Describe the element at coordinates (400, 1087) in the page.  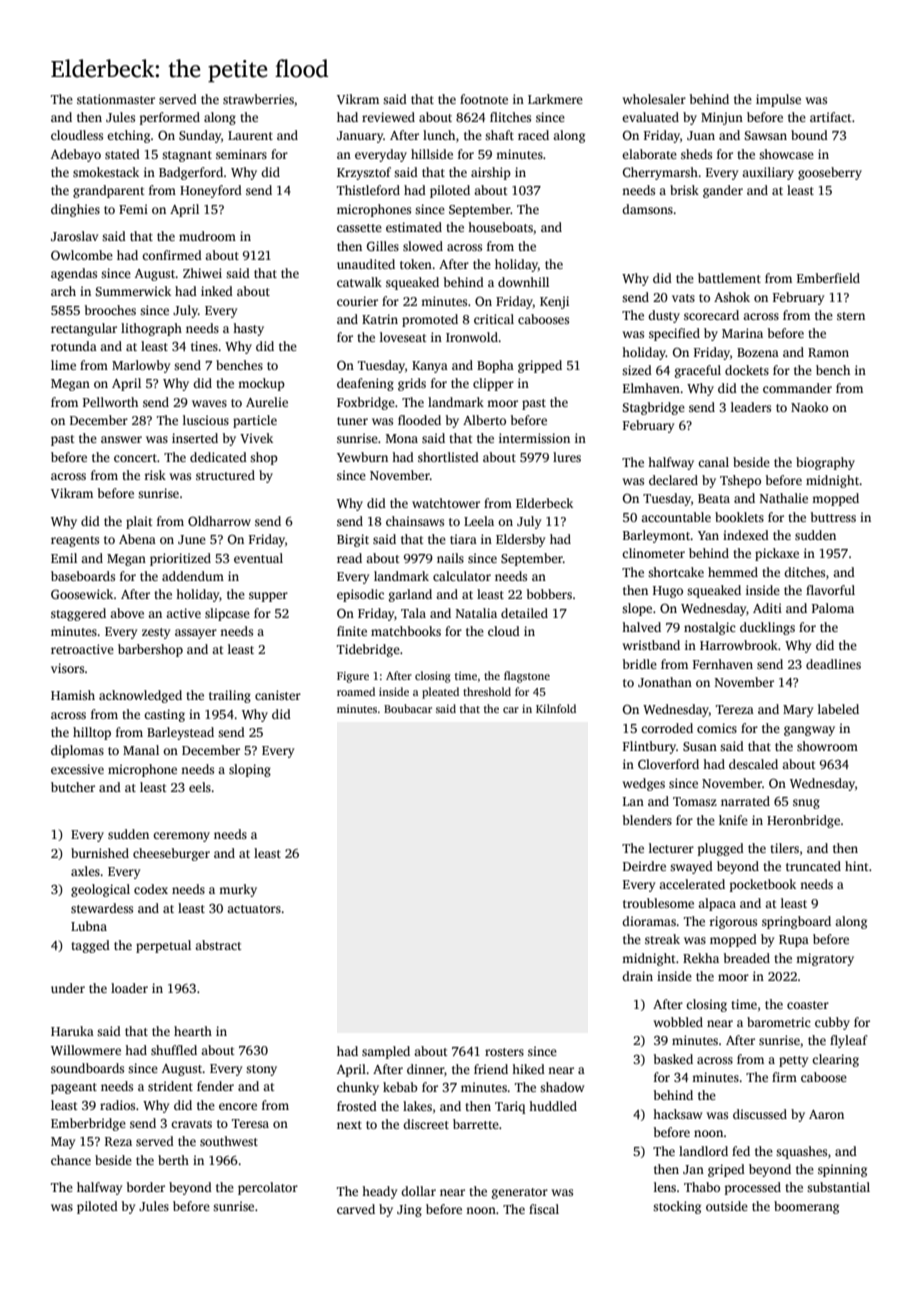
I see `kebab` at that location.
